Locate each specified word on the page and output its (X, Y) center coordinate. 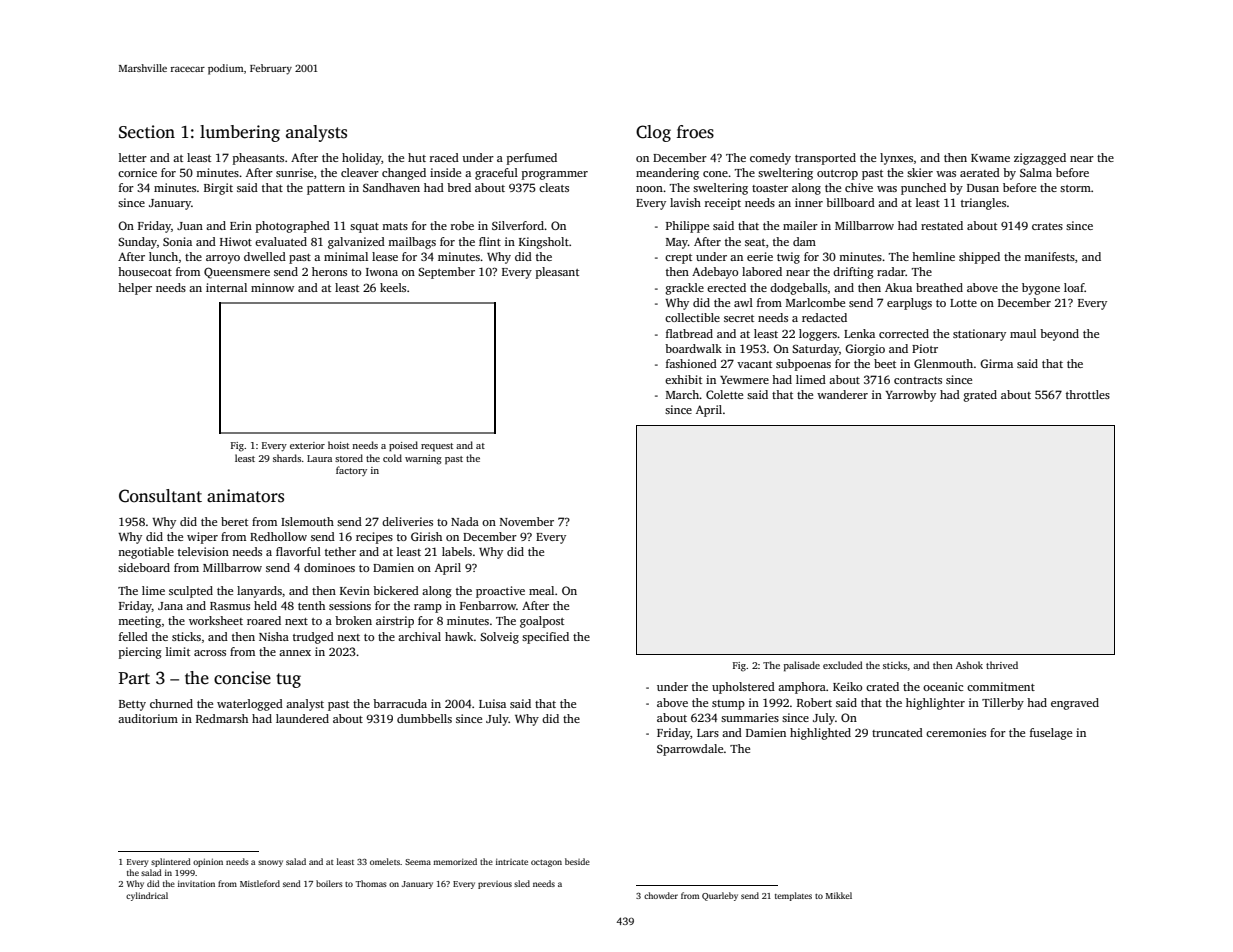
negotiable (146, 553)
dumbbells (424, 718)
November (527, 521)
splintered (171, 862)
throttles (1088, 394)
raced (444, 157)
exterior (307, 445)
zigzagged (1040, 159)
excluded (843, 665)
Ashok (969, 665)
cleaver (360, 172)
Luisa (492, 703)
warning (423, 460)
